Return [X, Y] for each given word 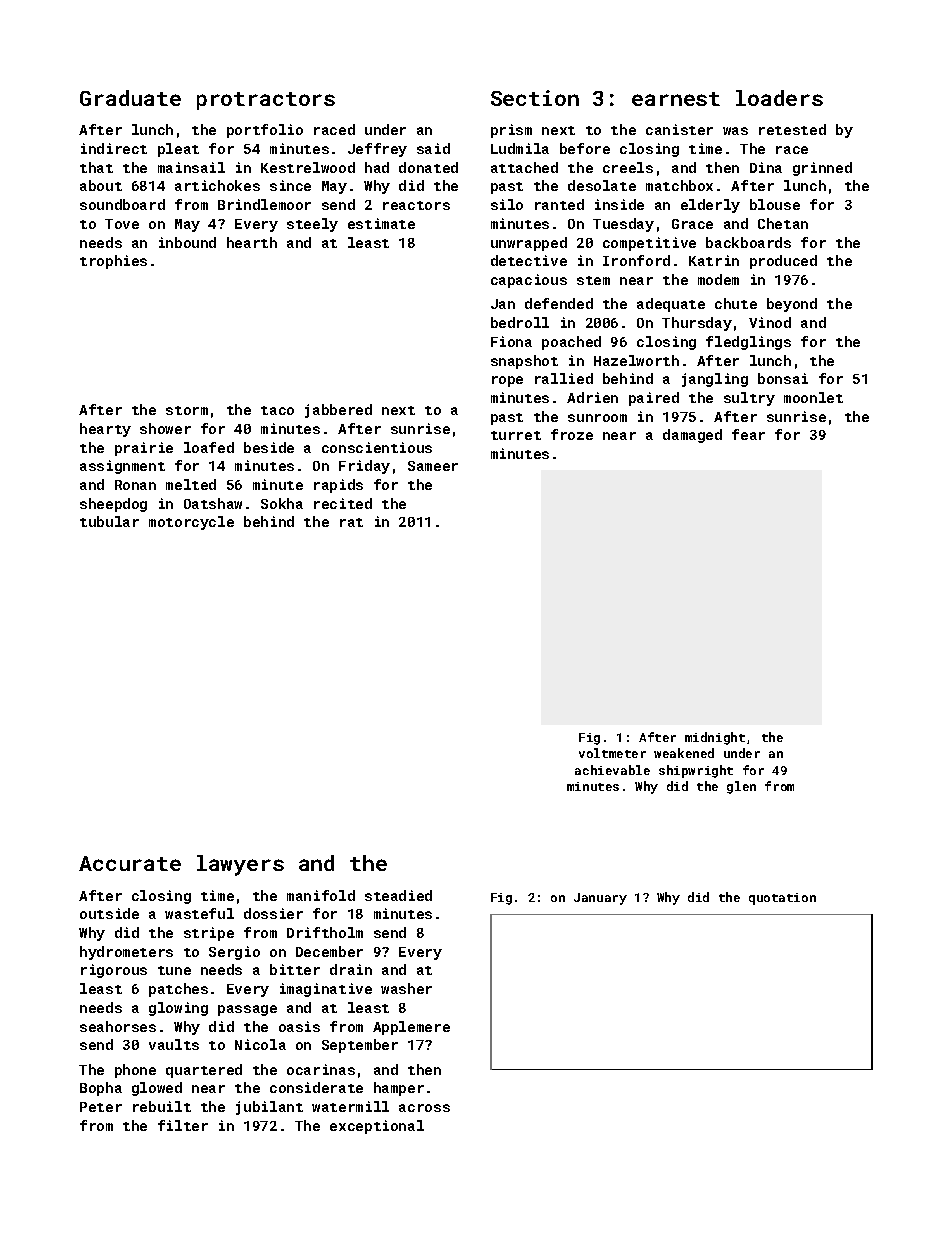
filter [183, 1125]
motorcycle [191, 523]
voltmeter [612, 753]
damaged [692, 436]
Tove [122, 224]
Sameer [433, 466]
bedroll [520, 322]
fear [748, 434]
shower [165, 428]
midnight [715, 738]
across [424, 1108]
